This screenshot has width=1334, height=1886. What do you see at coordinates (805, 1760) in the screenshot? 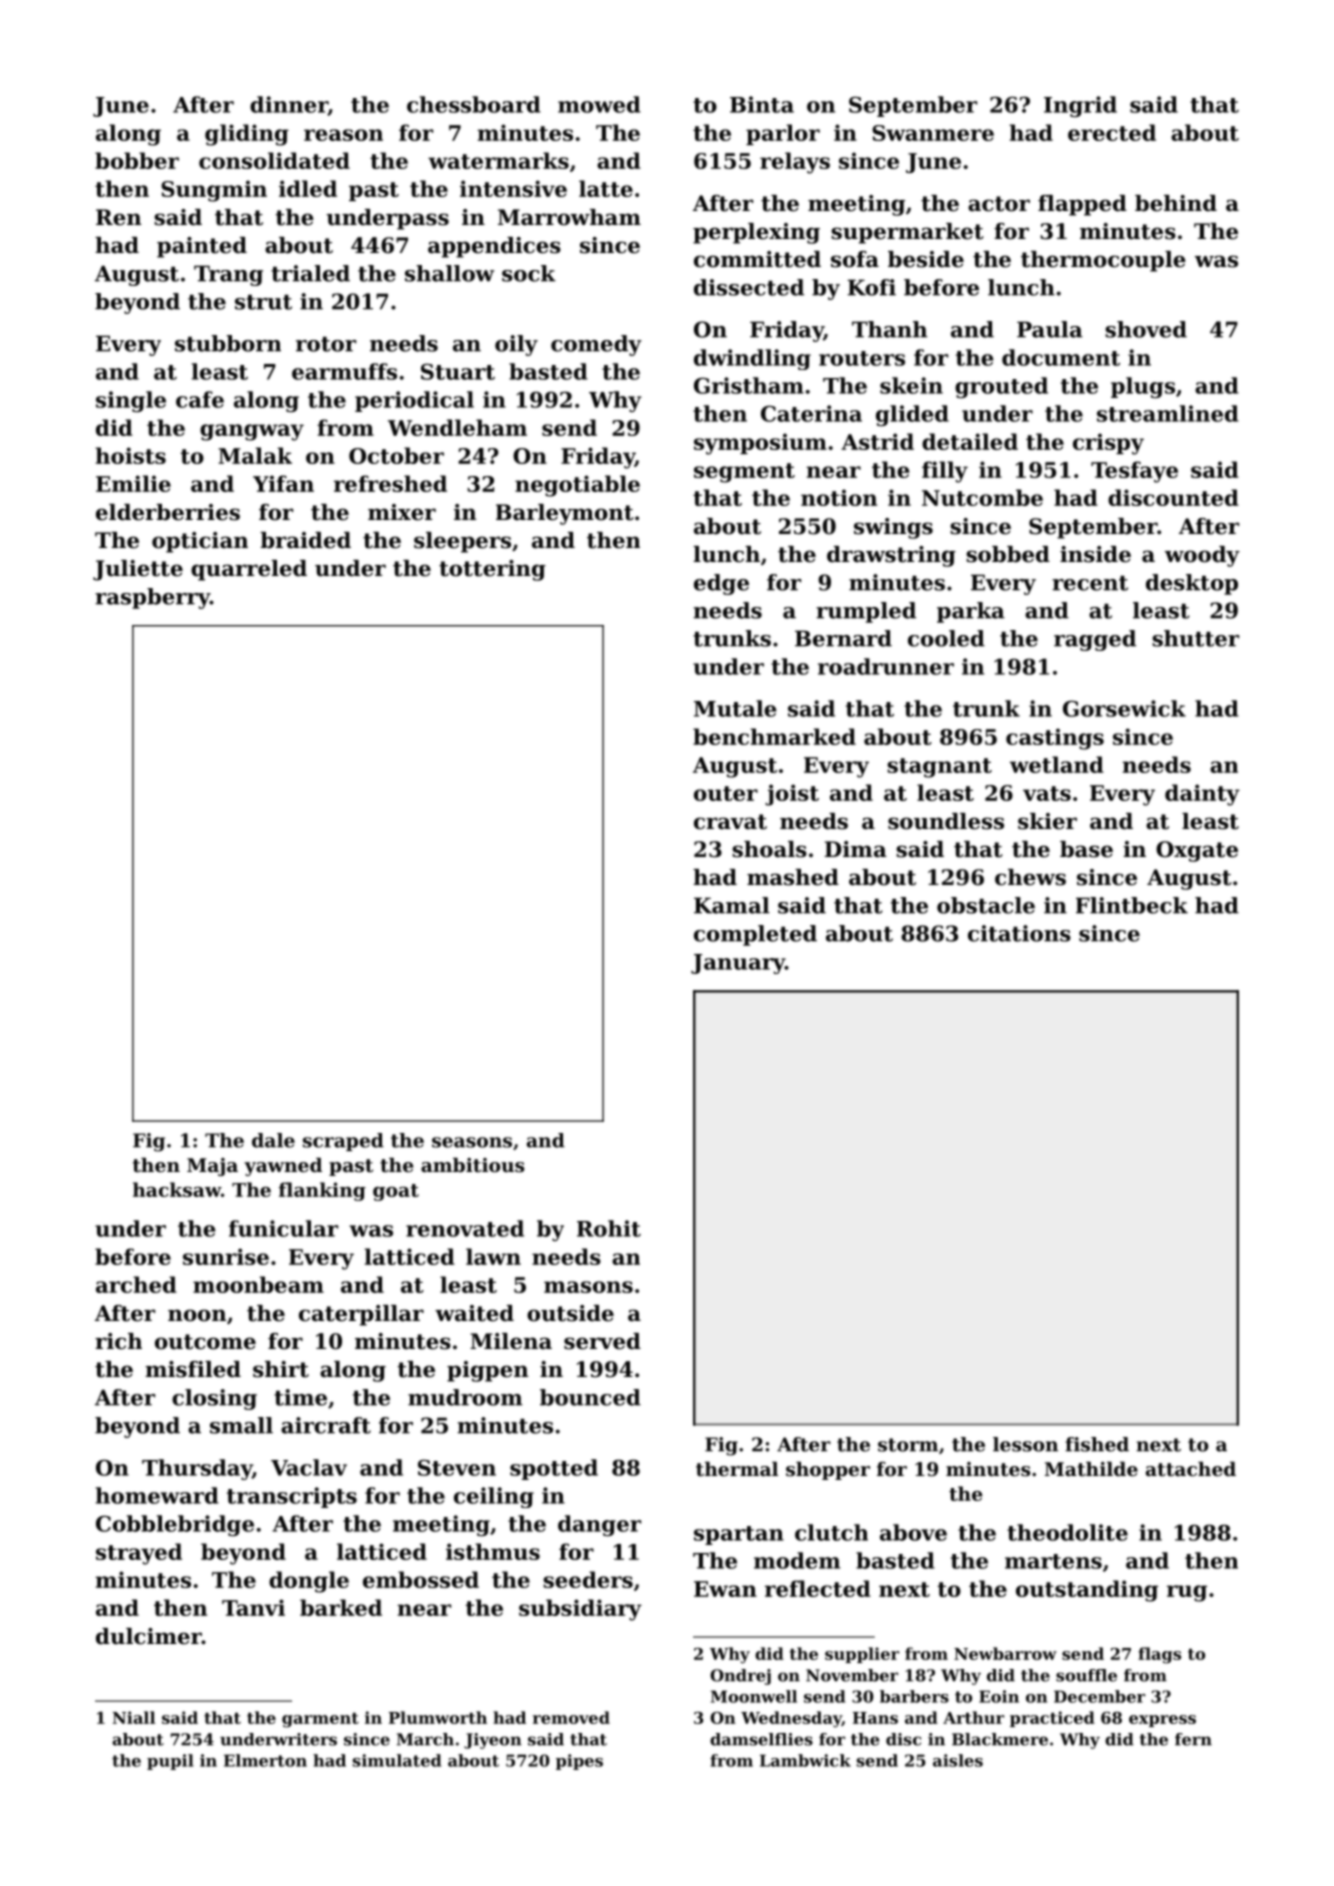
I see `Lambwick` at bounding box center [805, 1760].
